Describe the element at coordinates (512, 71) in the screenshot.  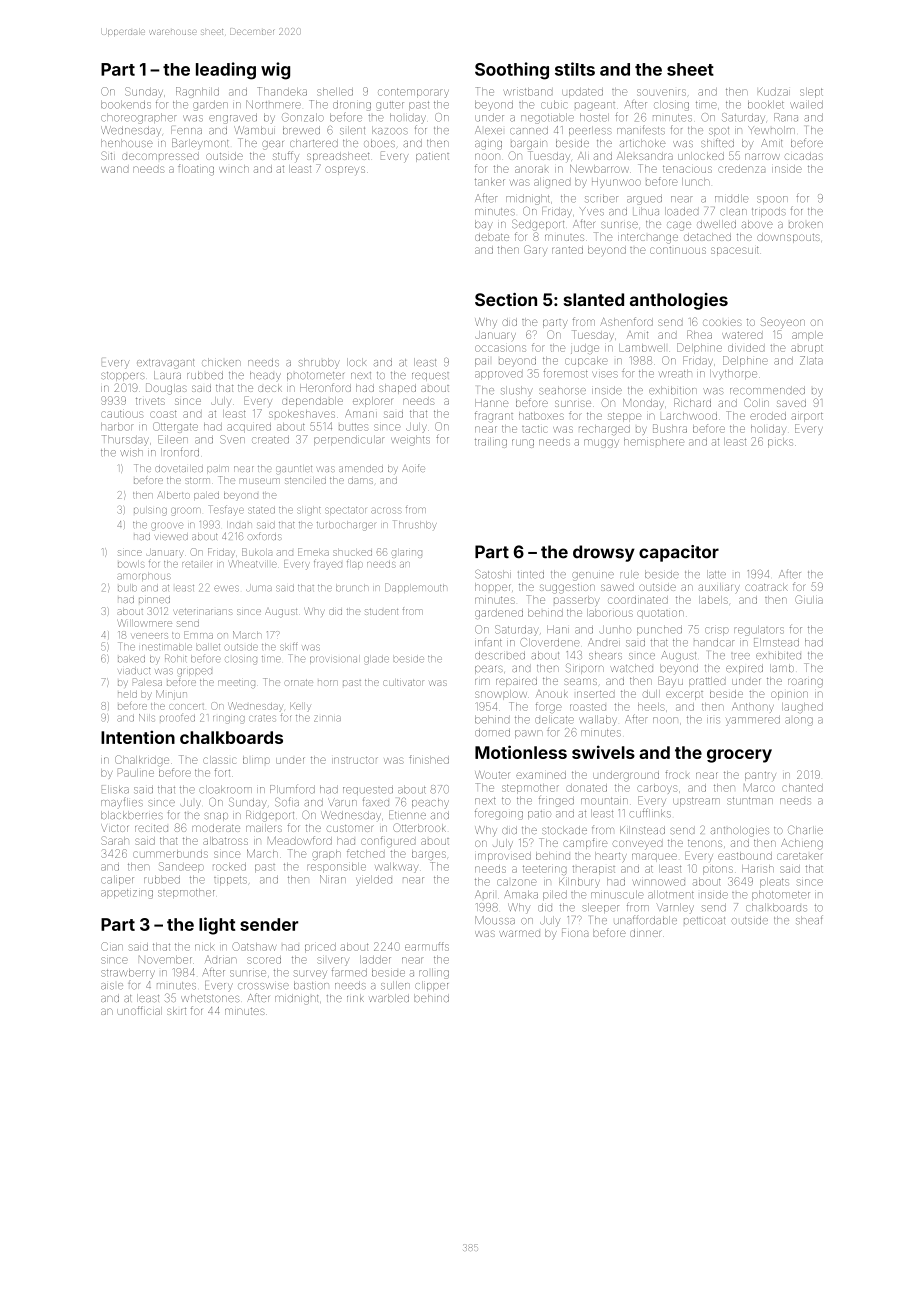
I see `Soothing` at that location.
